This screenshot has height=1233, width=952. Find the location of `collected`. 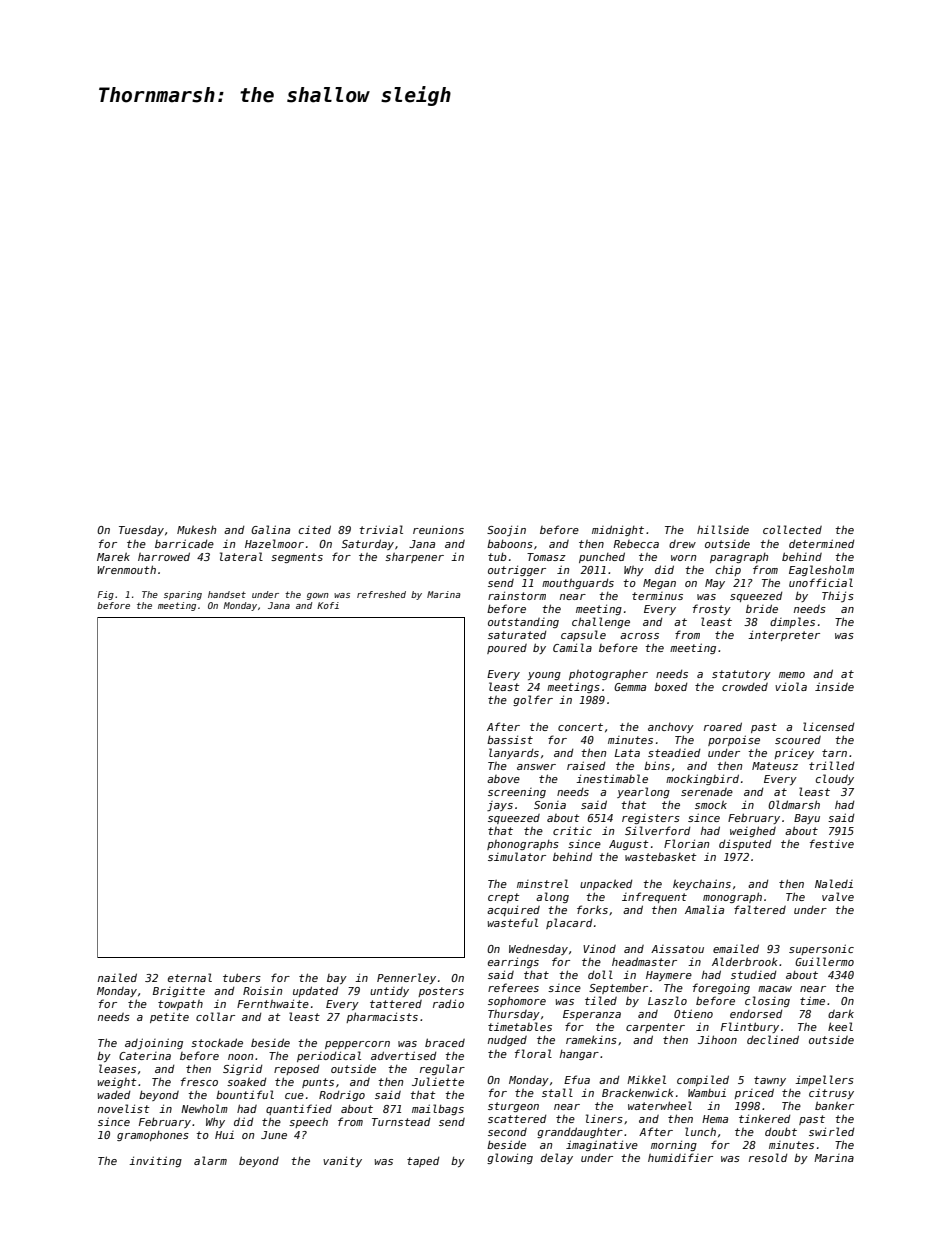

collected is located at coordinates (792, 529).
